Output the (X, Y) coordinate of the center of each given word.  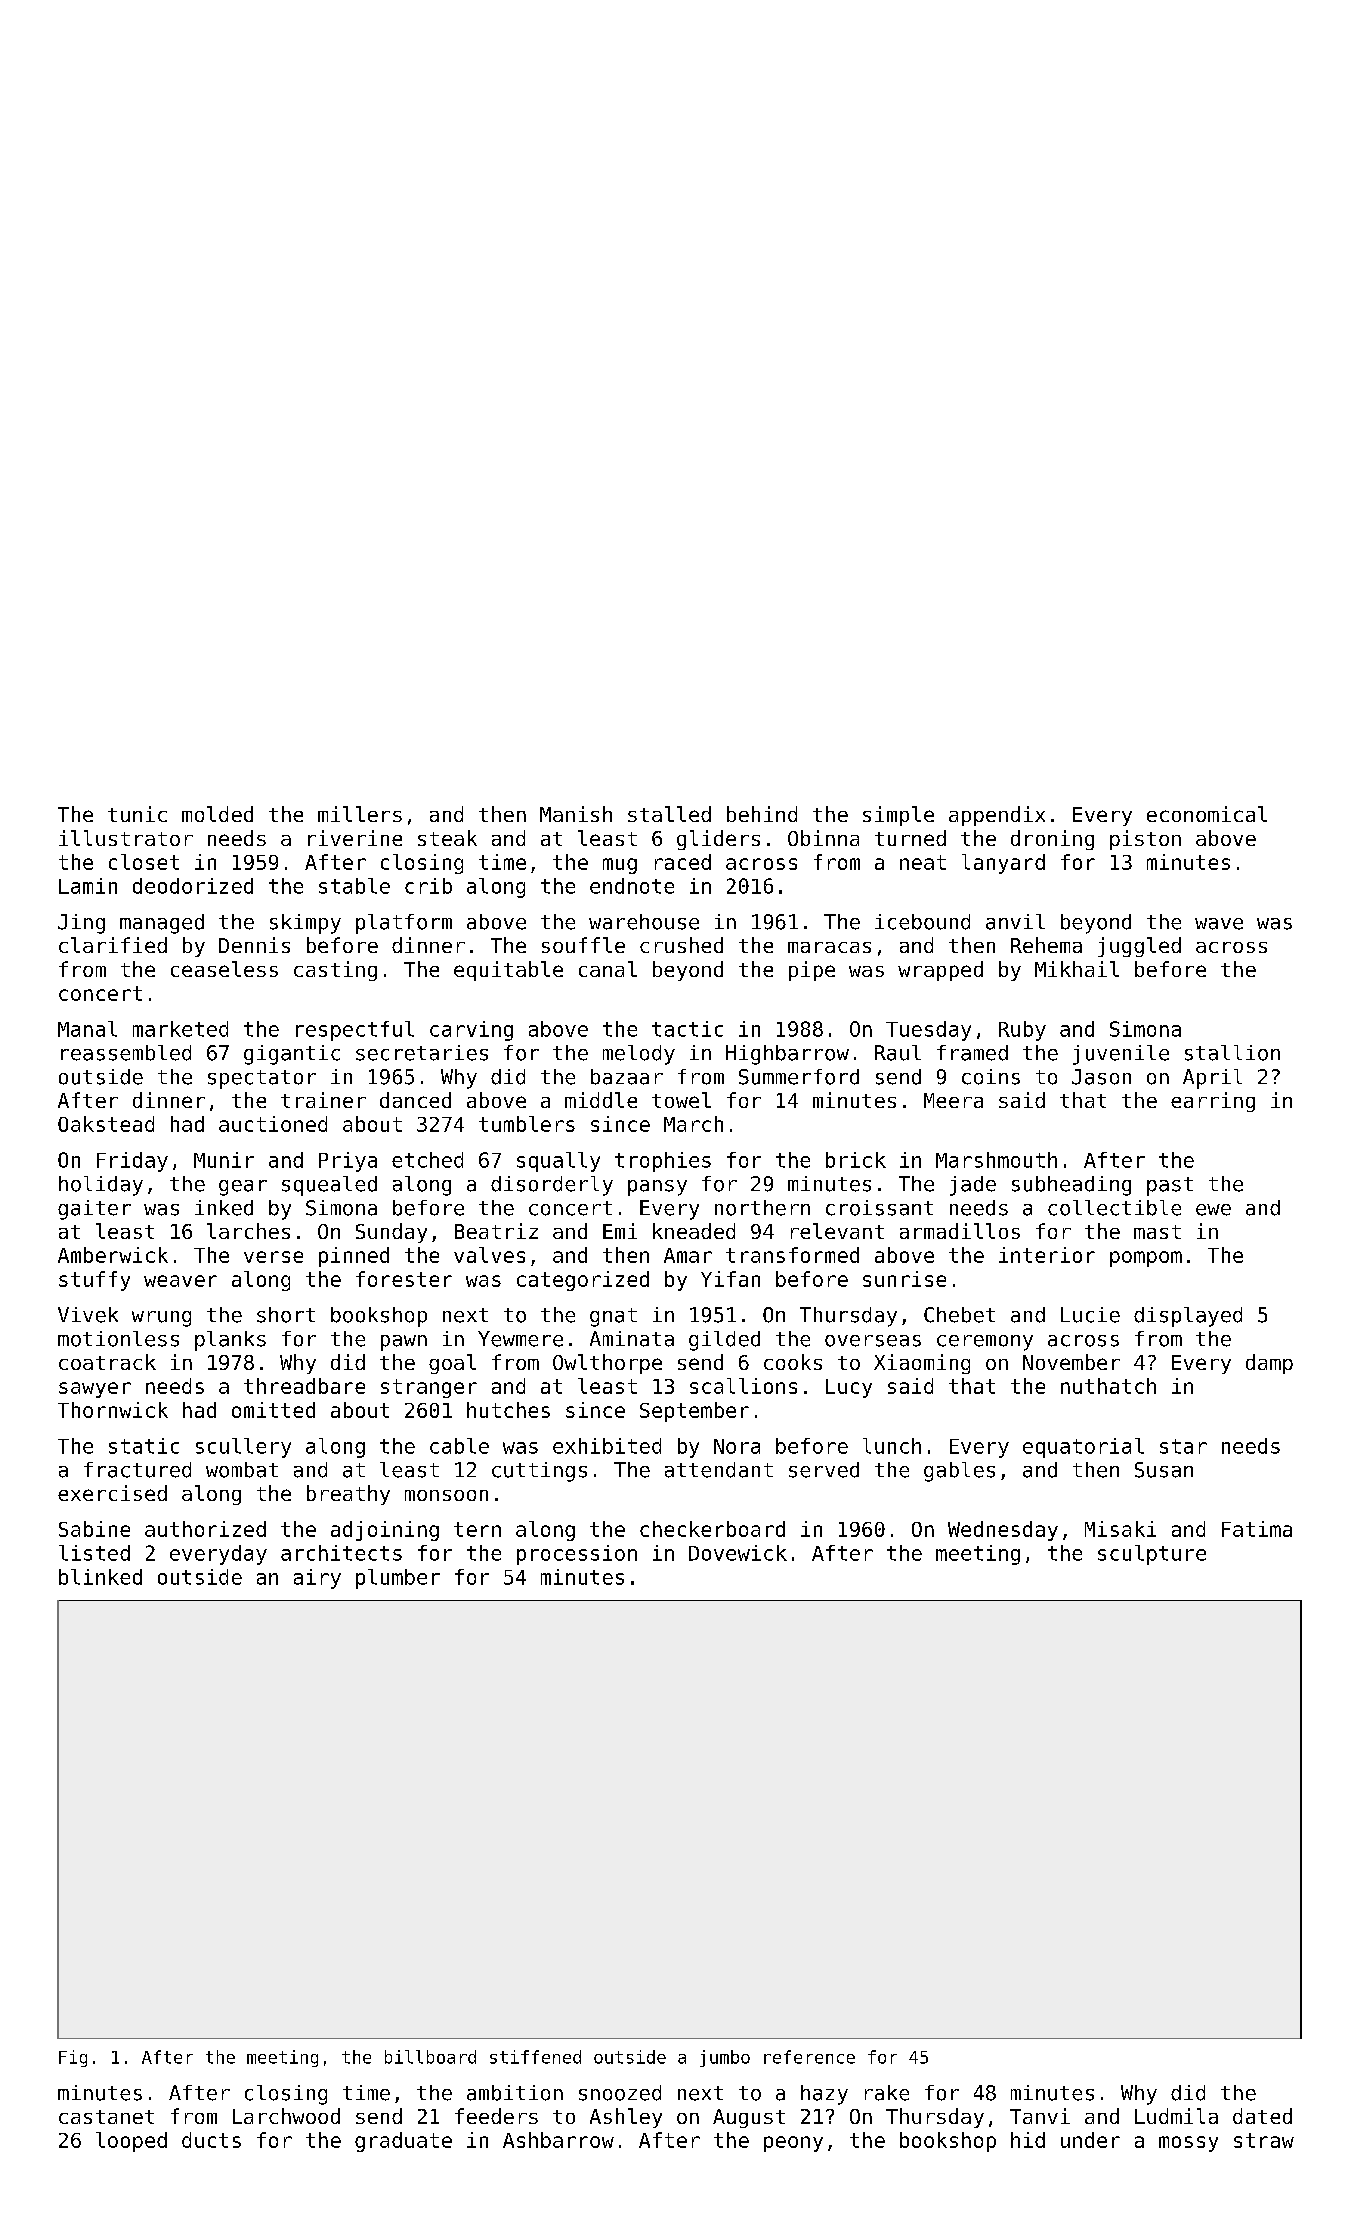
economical (1207, 814)
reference (809, 2057)
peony (793, 2144)
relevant (837, 1231)
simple (898, 816)
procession (577, 1555)
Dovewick (738, 1553)
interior (1047, 1255)
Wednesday (1003, 1531)
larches (248, 1231)
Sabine (94, 1529)
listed (94, 1553)
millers (360, 814)
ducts (211, 2140)
